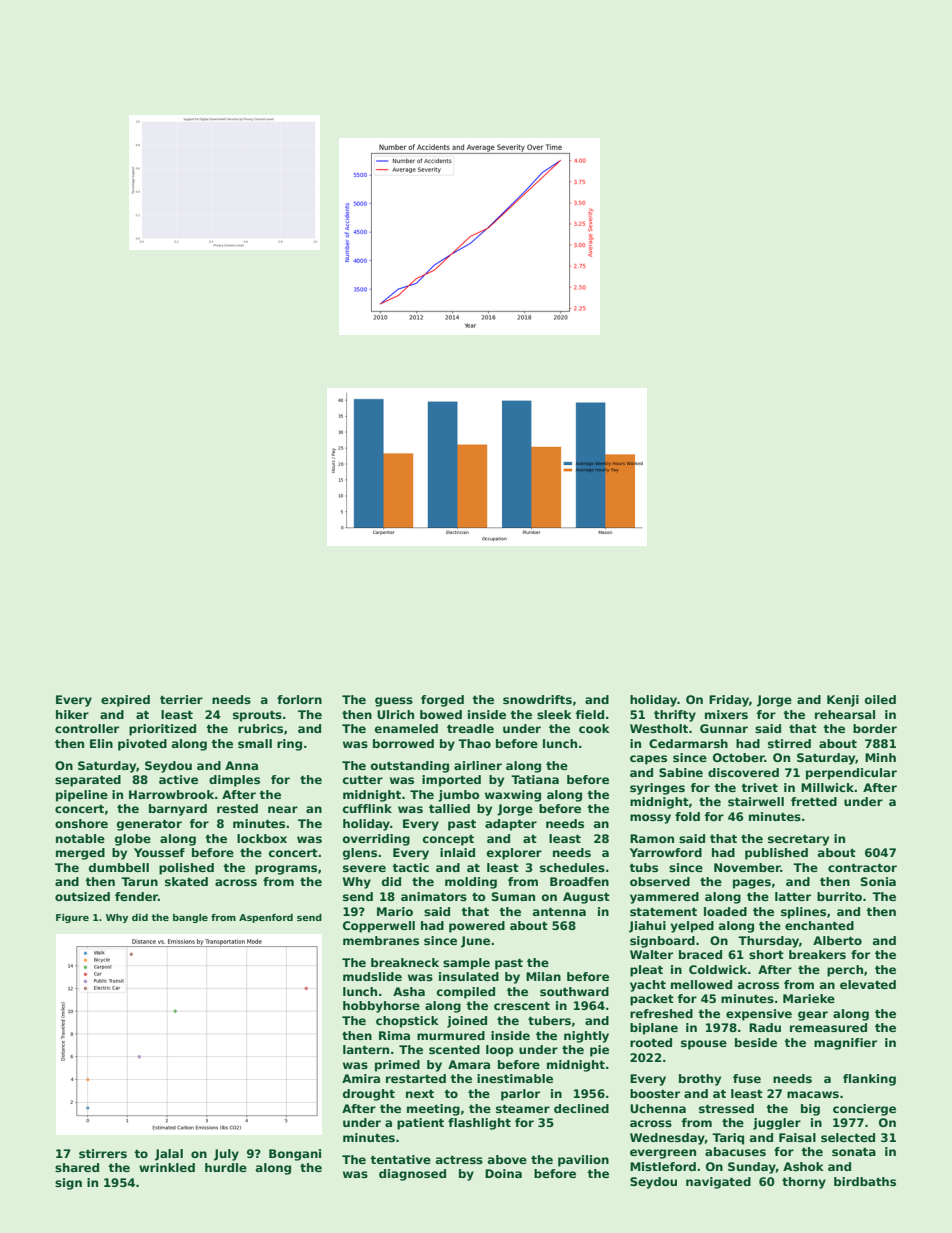  I want to click on southward, so click(574, 991).
